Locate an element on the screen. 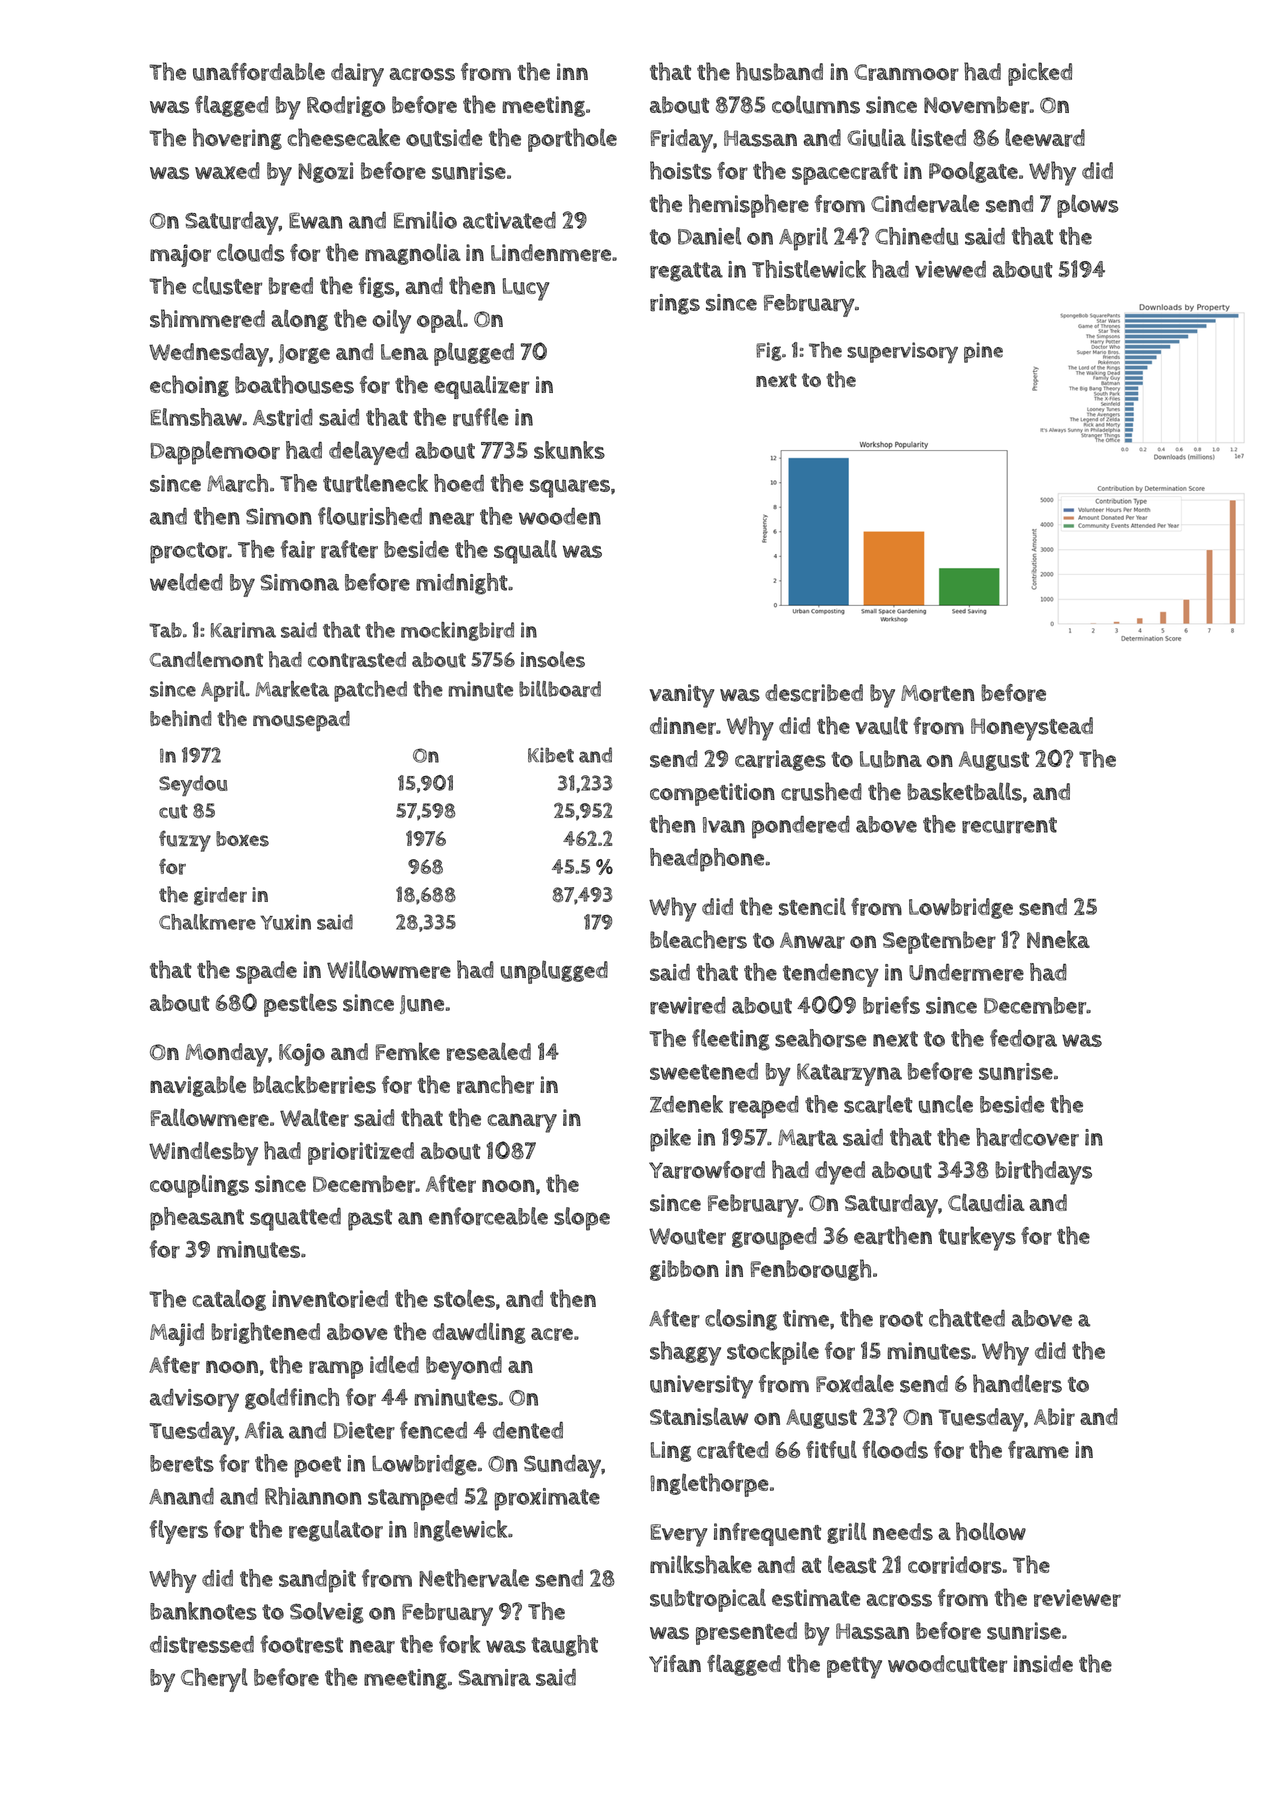  turkeys is located at coordinates (977, 1238).
